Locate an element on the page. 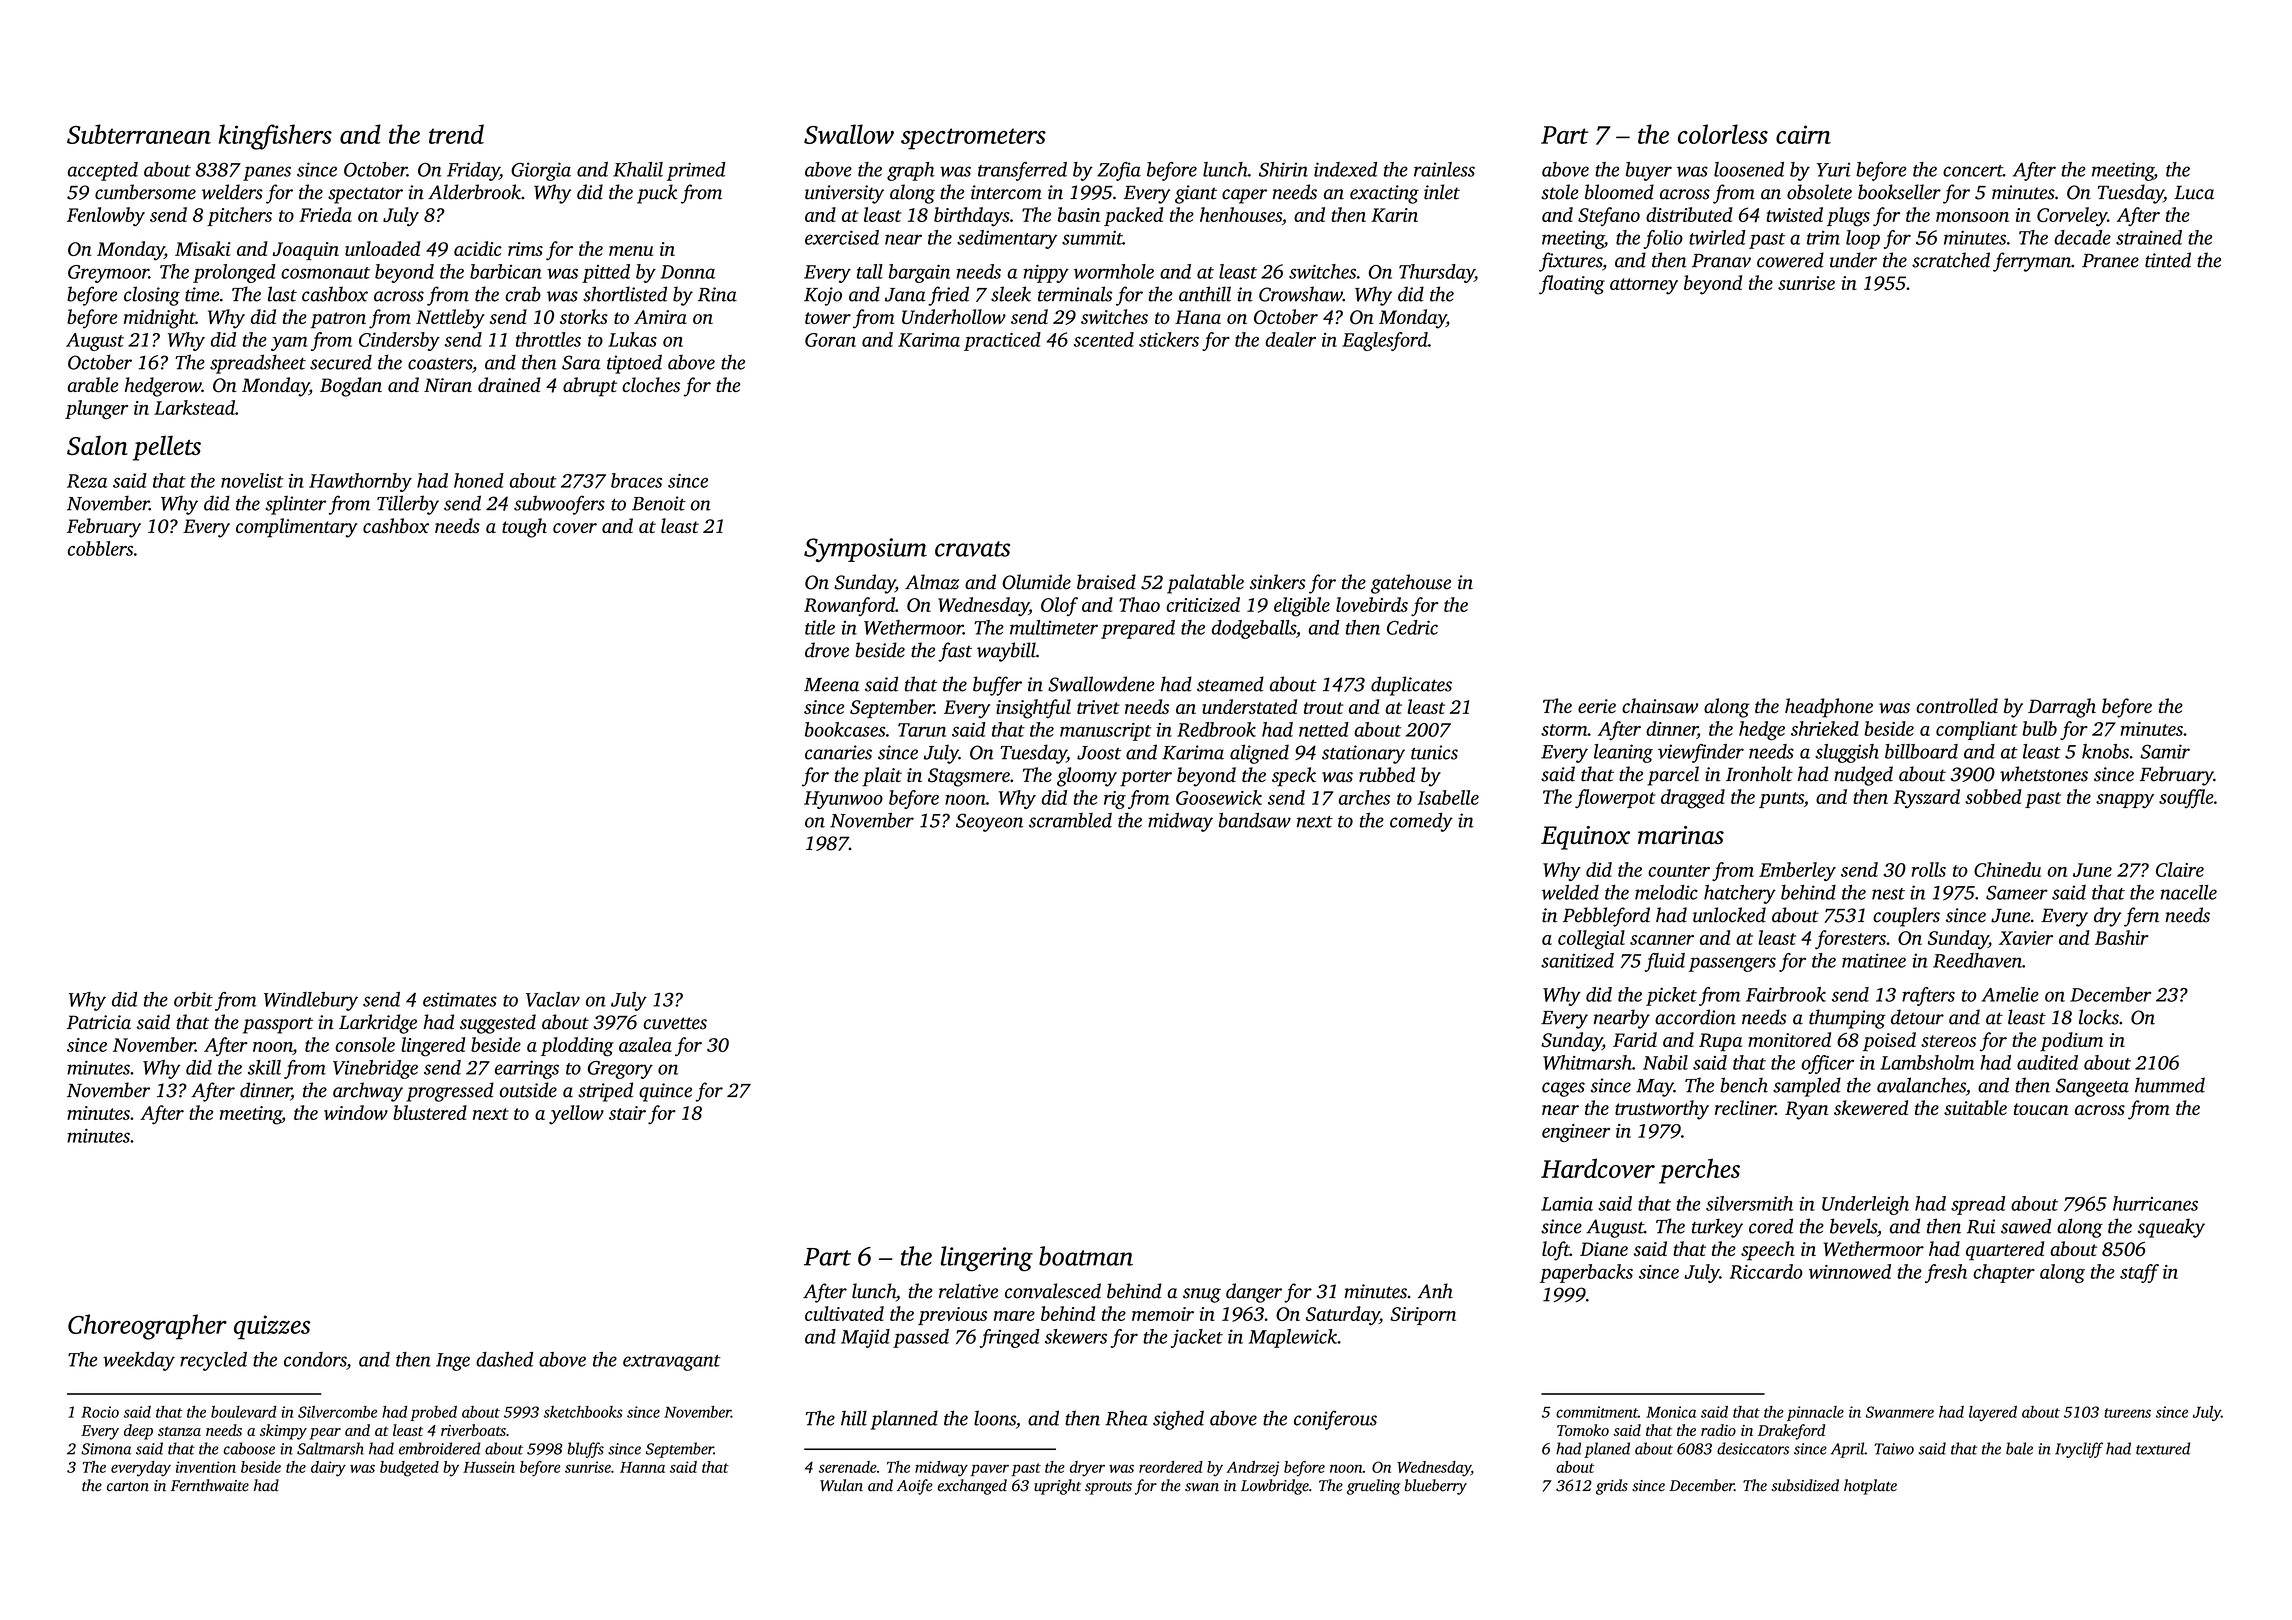 The height and width of the page is (1620, 2292). textured is located at coordinates (2163, 1448).
